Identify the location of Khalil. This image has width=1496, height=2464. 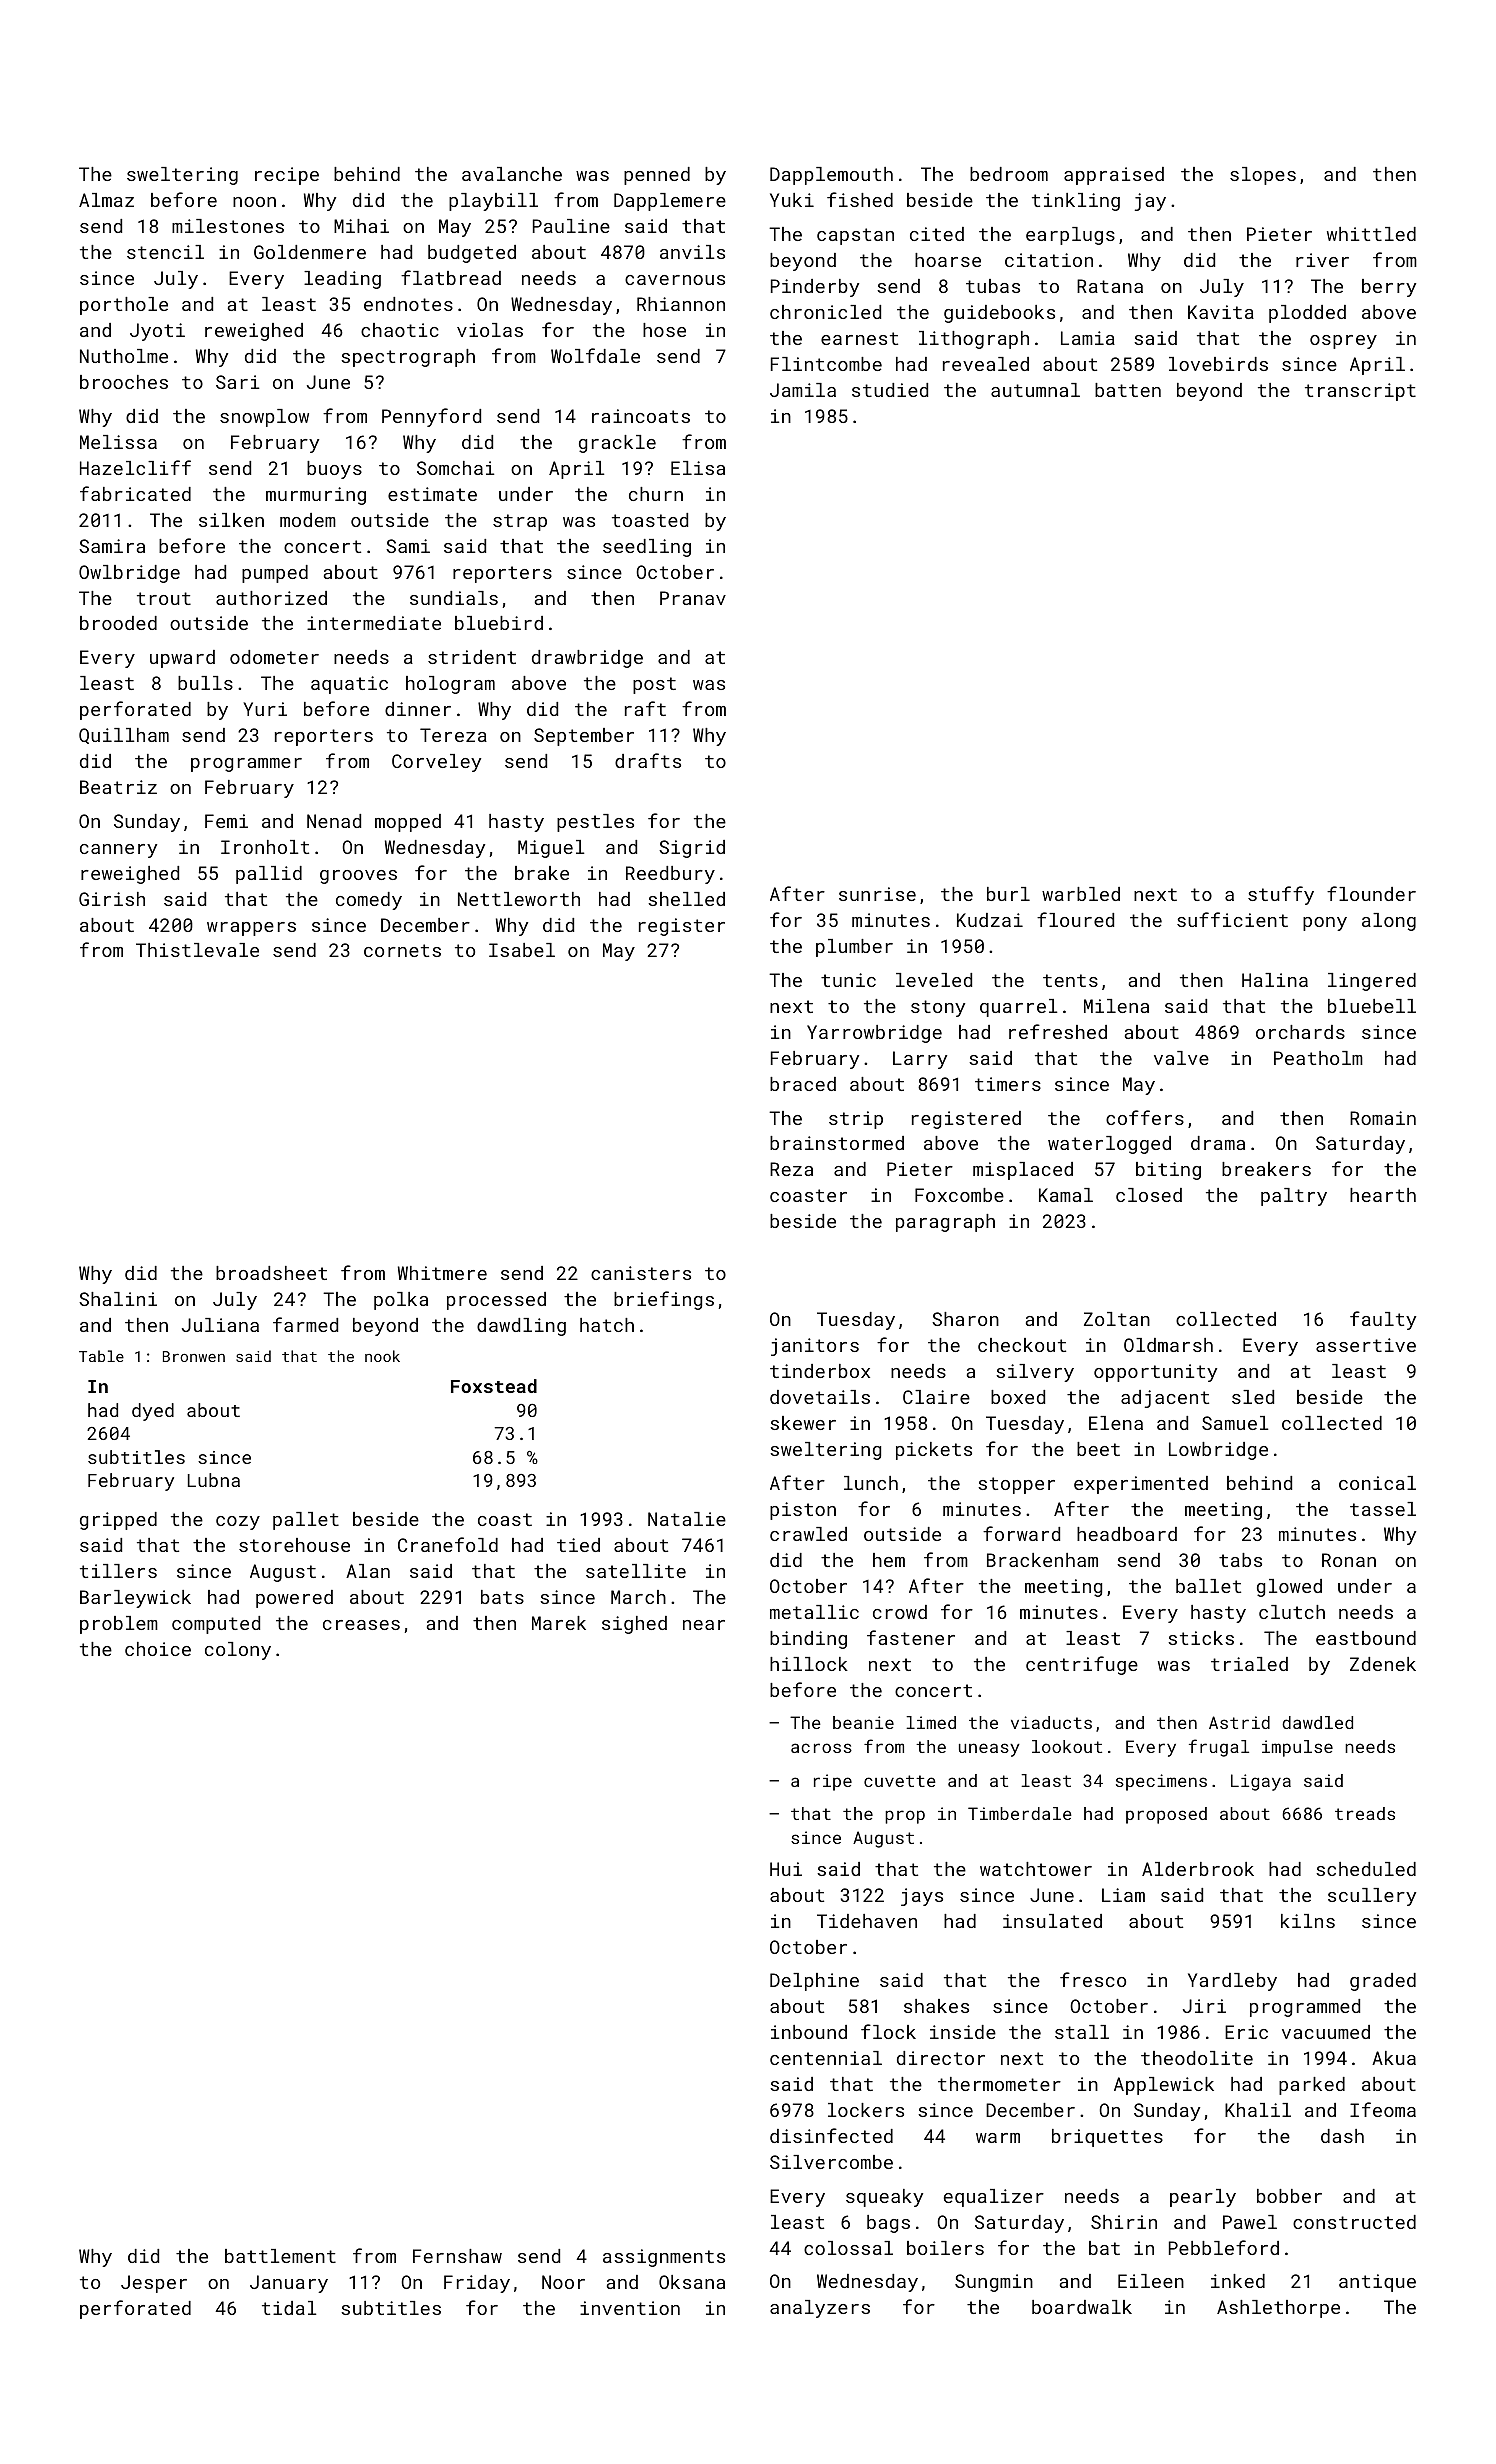
(1258, 2110).
